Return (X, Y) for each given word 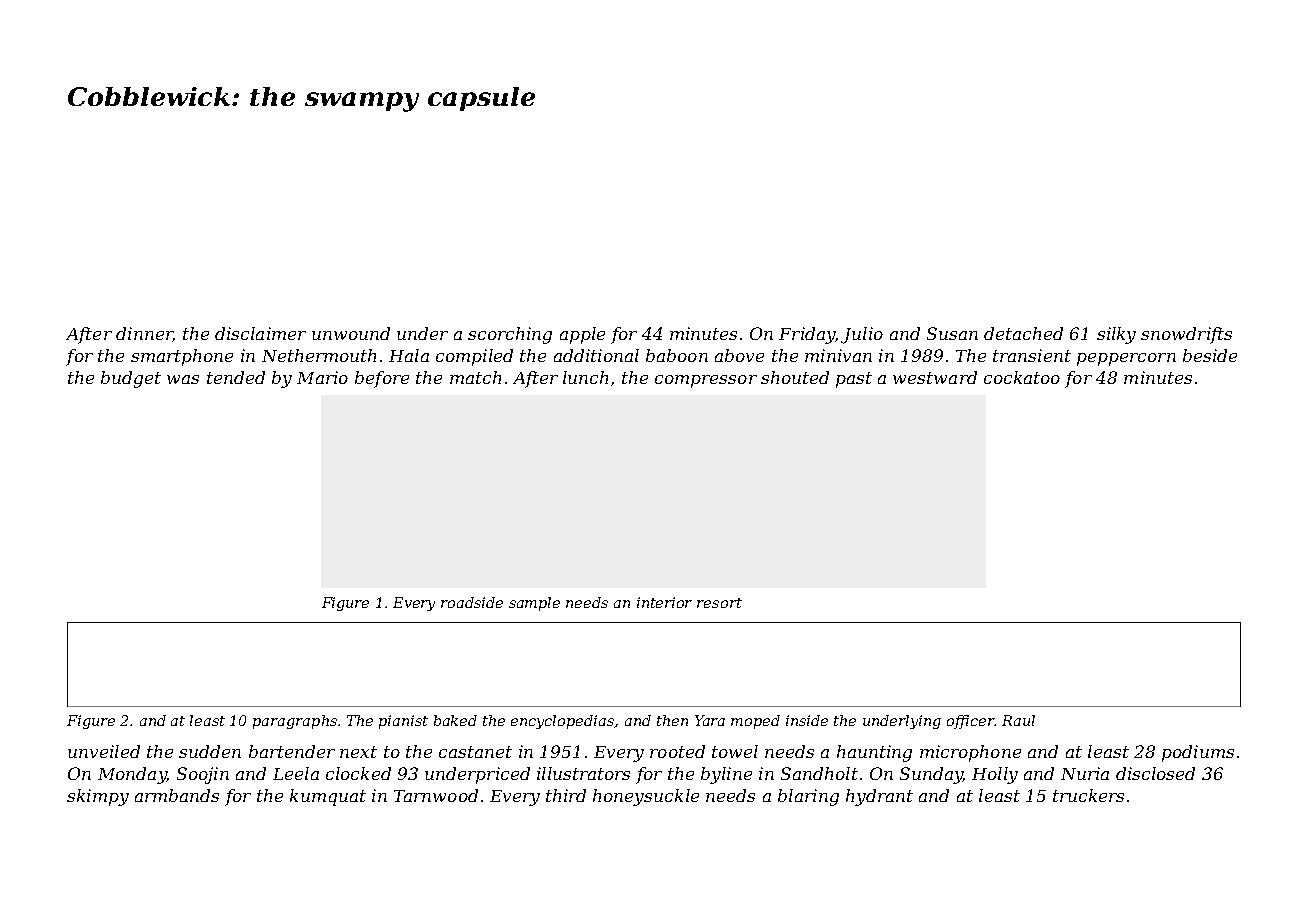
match (475, 377)
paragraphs (295, 722)
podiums (1198, 753)
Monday (132, 775)
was (183, 379)
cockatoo (1022, 377)
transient (1032, 355)
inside (807, 720)
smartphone (182, 357)
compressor (706, 381)
